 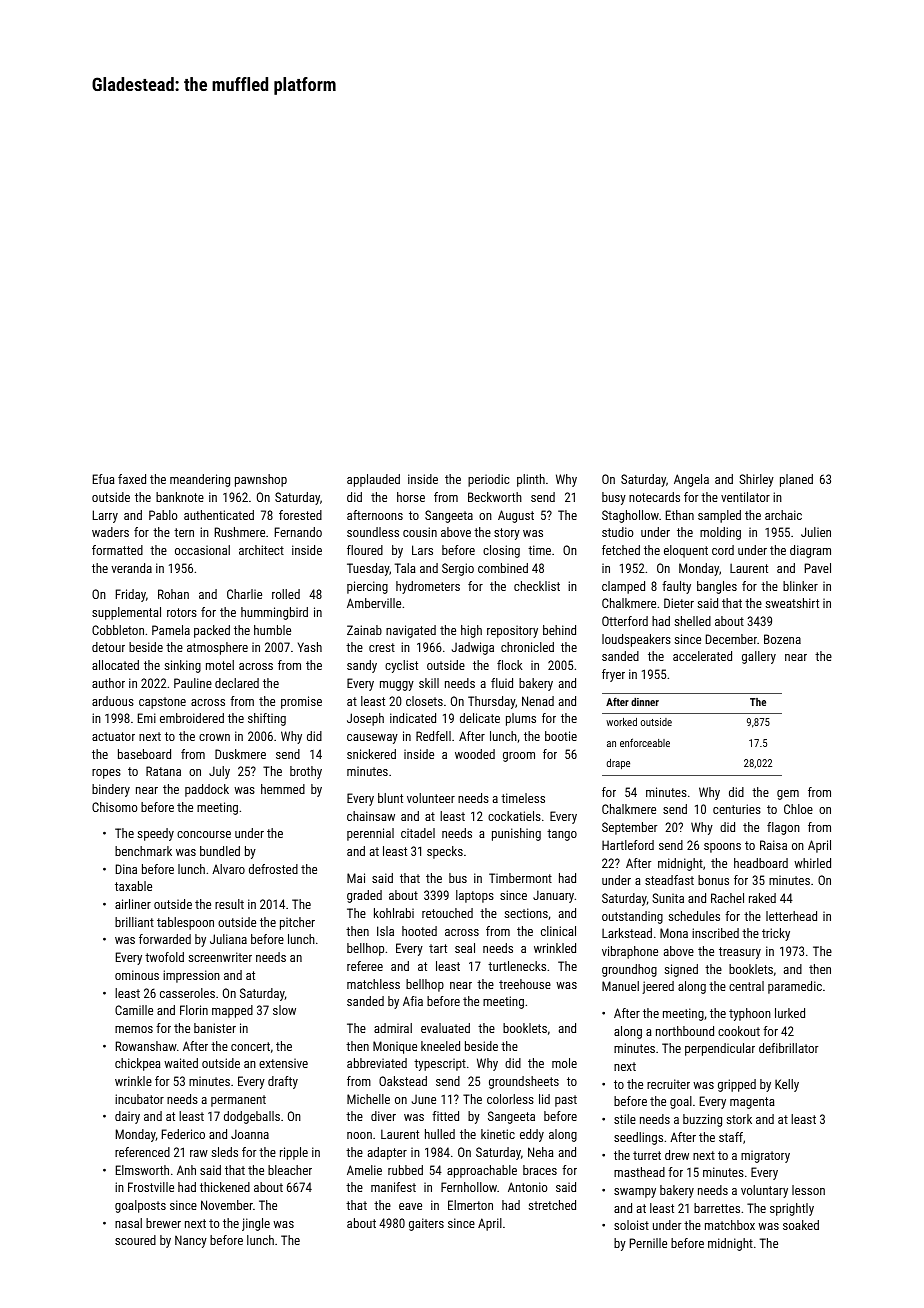 What do you see at coordinates (373, 480) in the page?
I see `applauded` at bounding box center [373, 480].
